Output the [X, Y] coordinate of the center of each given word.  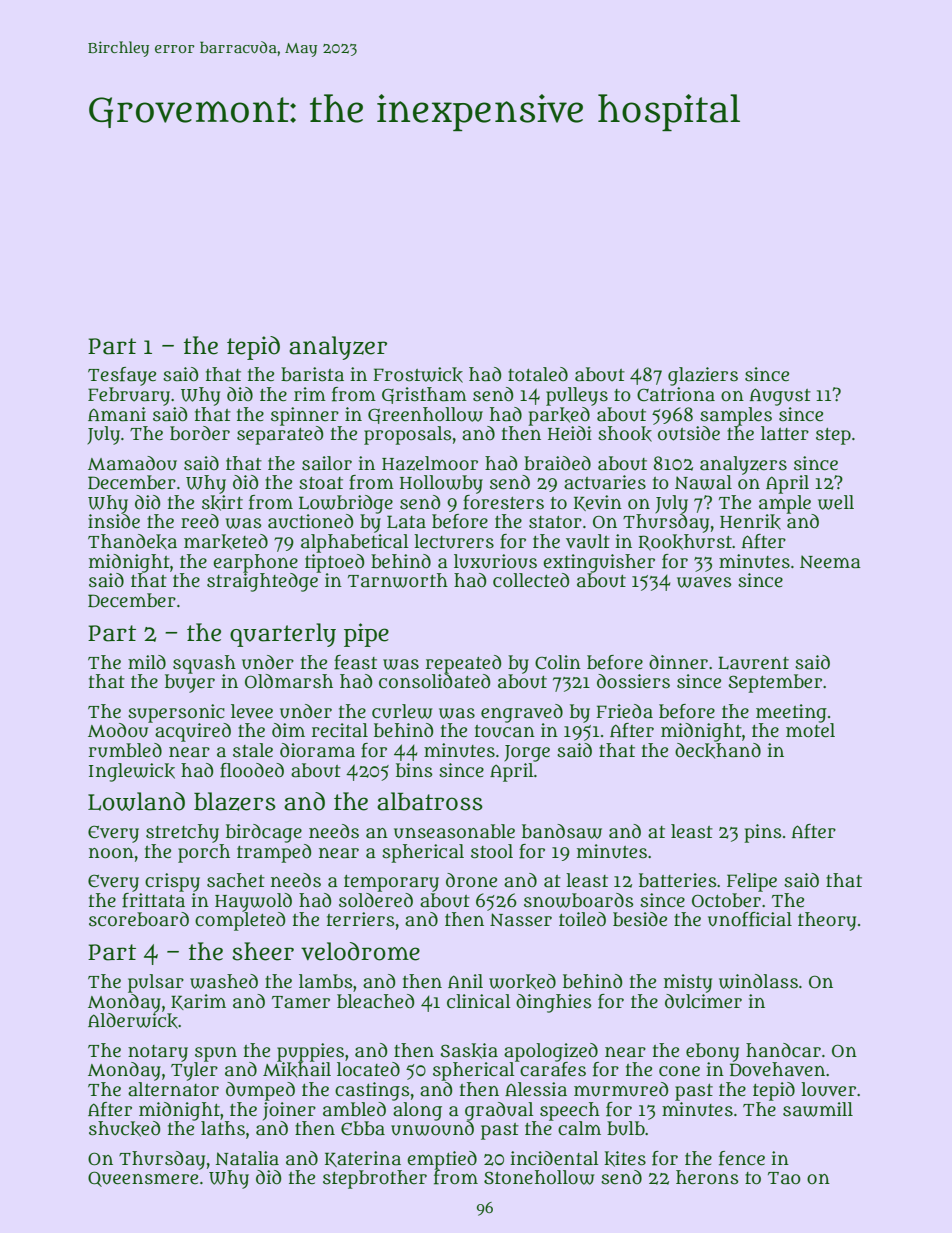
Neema [830, 562]
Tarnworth [398, 580]
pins [763, 833]
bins [414, 770]
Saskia [469, 1051]
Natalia [247, 1158]
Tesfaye [122, 376]
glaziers [703, 376]
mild [147, 662]
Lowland [136, 801]
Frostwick [418, 375]
